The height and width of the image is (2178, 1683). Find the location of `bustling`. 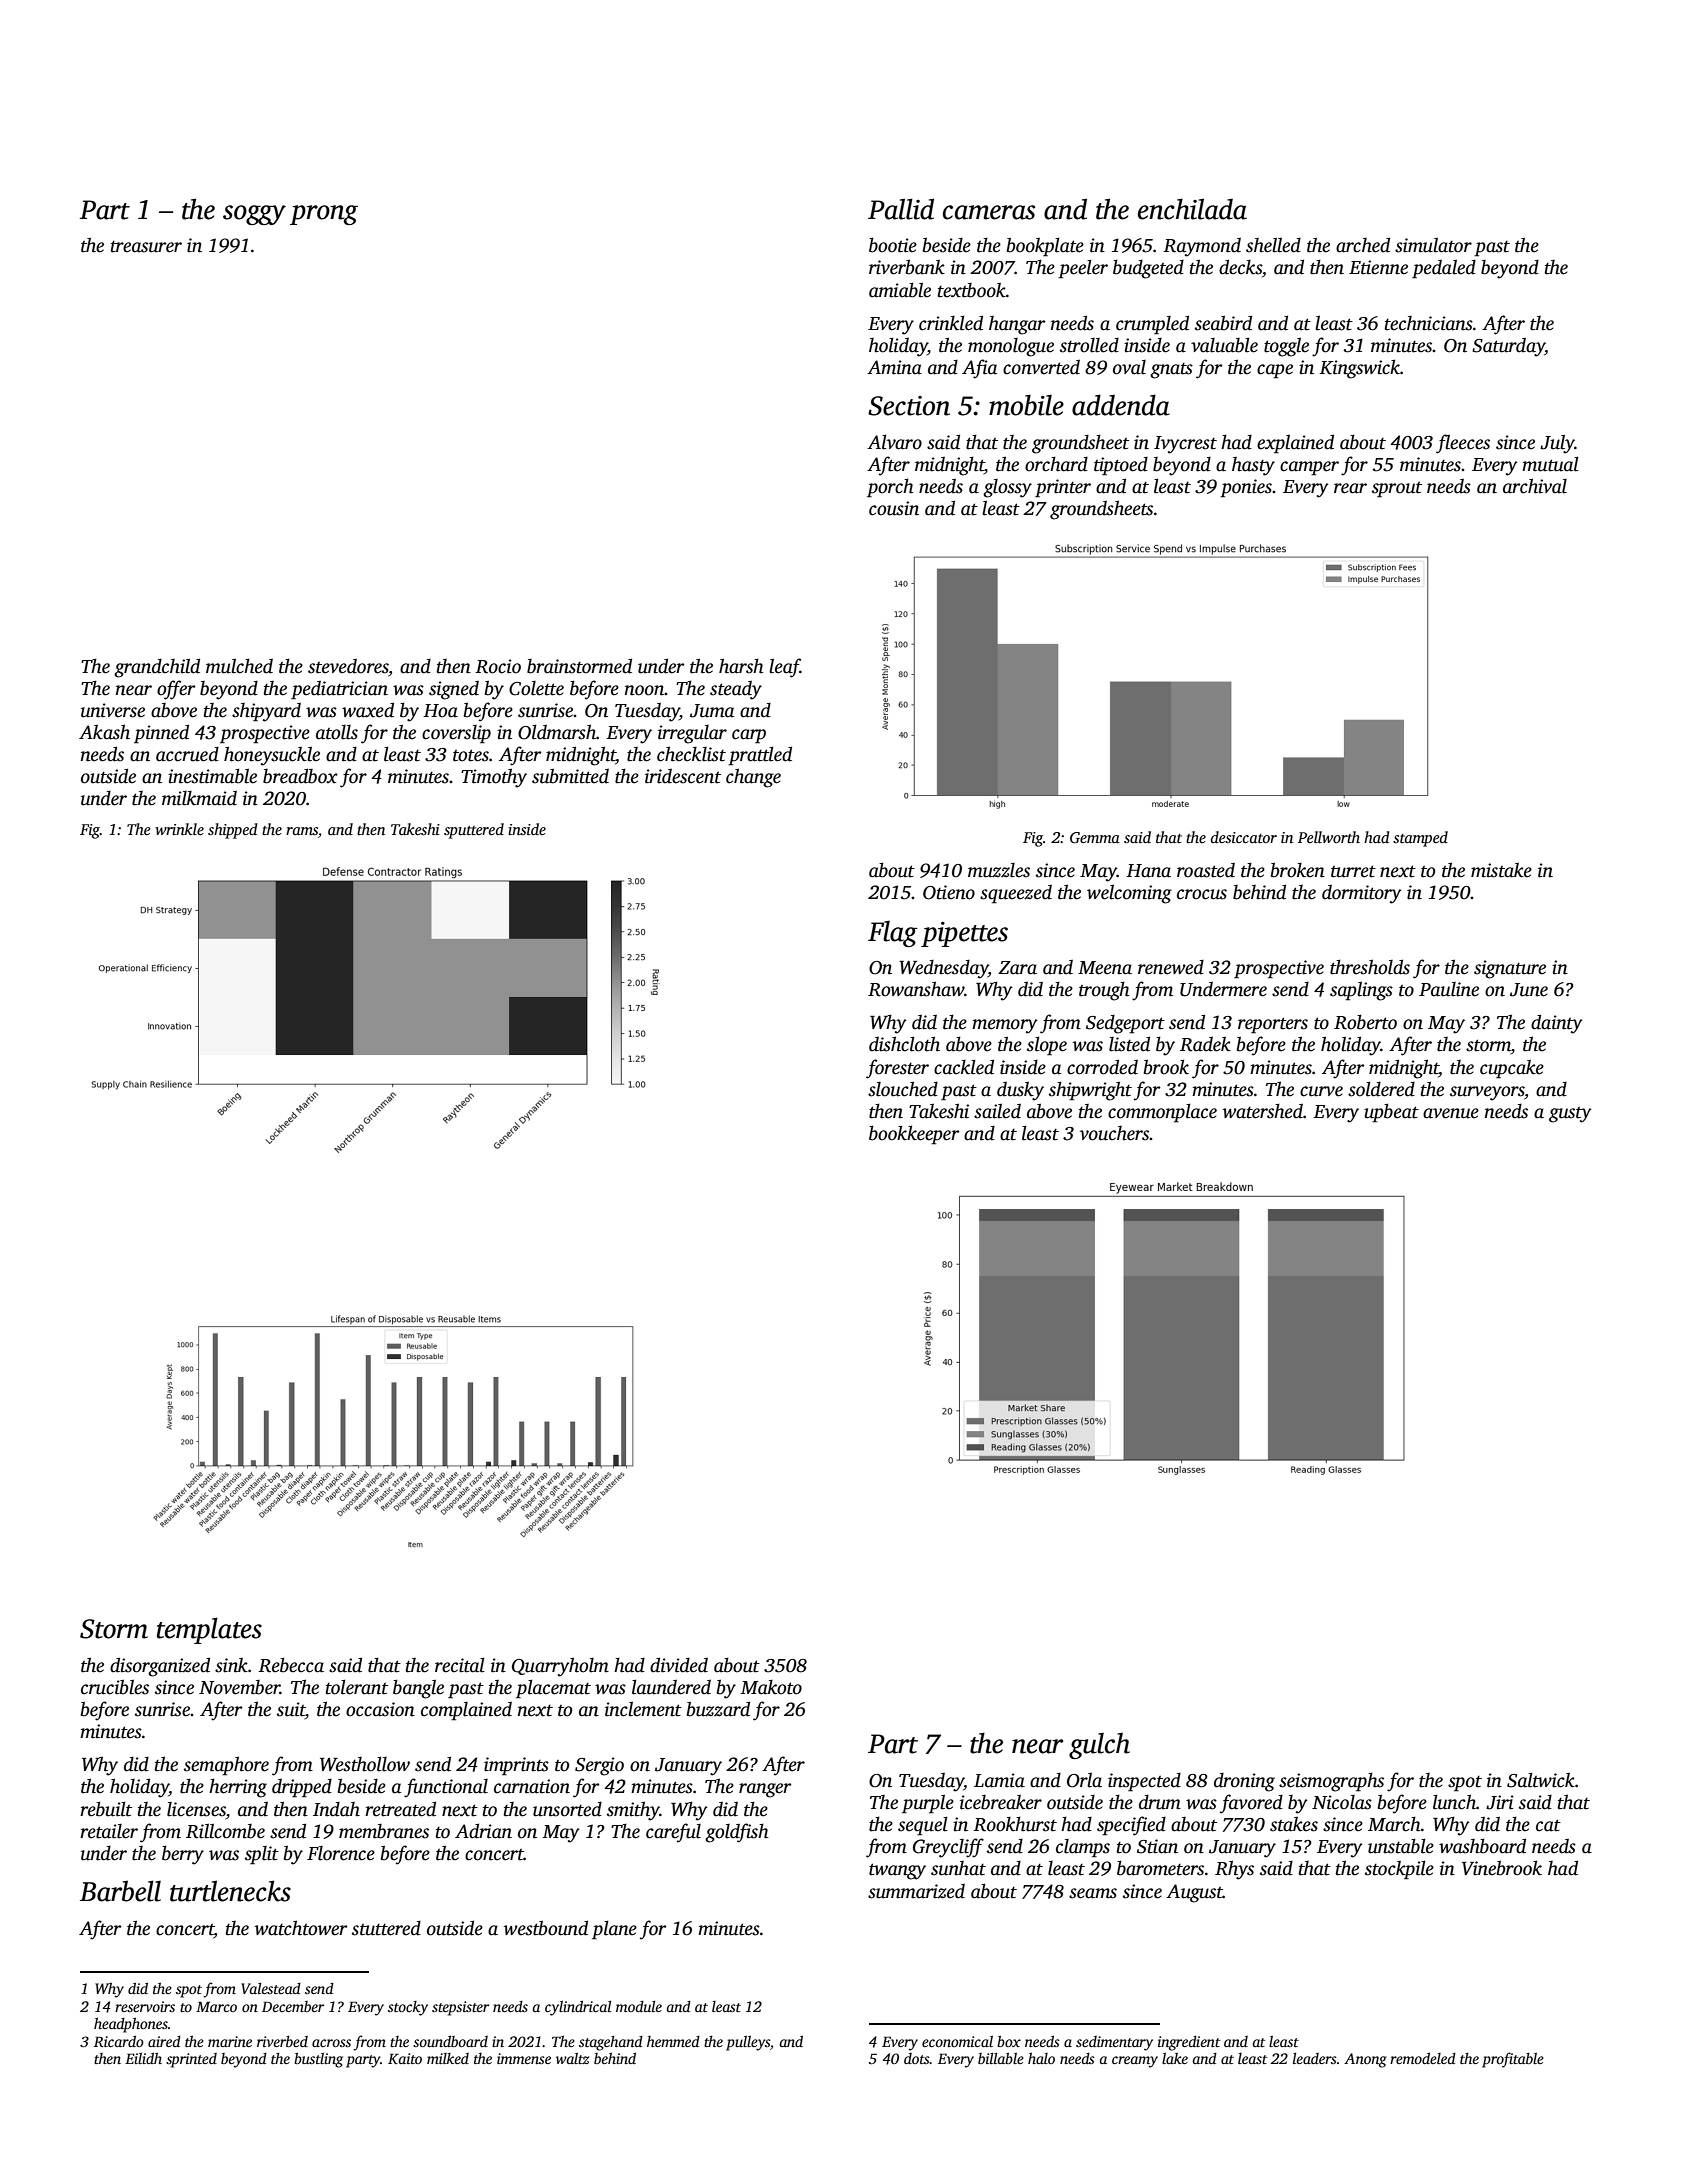

bustling is located at coordinates (318, 2060).
